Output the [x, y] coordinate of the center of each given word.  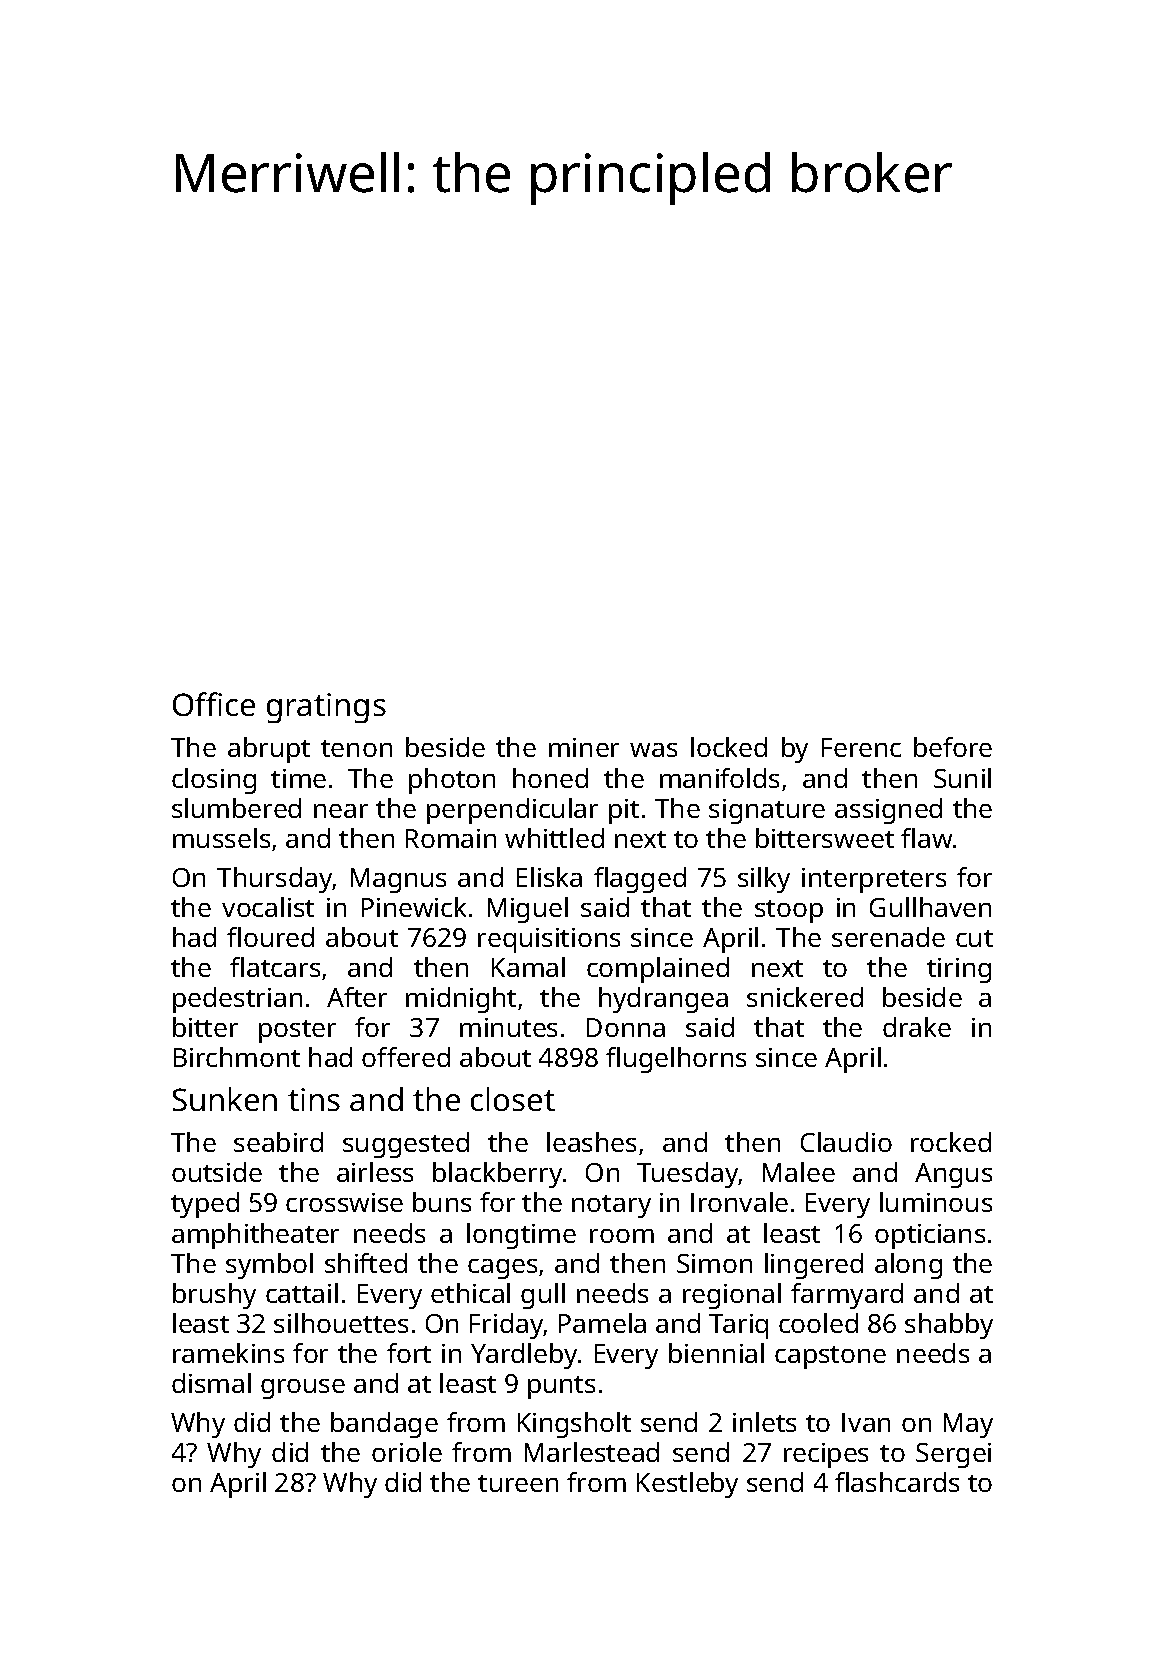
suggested [406, 1145]
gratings [326, 708]
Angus [953, 1175]
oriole [407, 1452]
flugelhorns [676, 1060]
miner [584, 747]
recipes [826, 1455]
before [953, 747]
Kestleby [687, 1485]
